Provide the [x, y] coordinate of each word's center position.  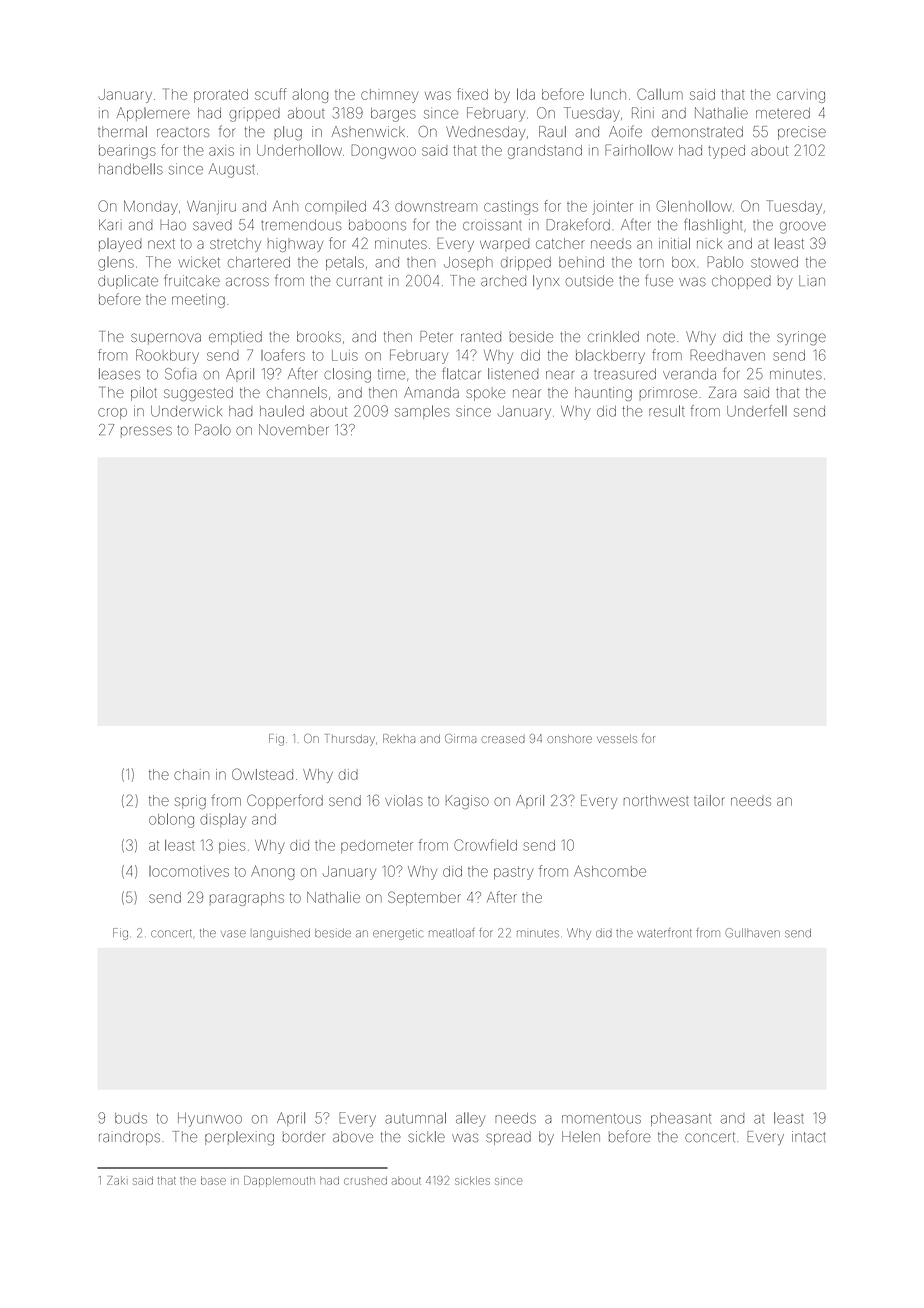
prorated [221, 96]
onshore [569, 738]
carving [801, 96]
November [293, 430]
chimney [389, 96]
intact [809, 1136]
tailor [709, 800]
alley [470, 1119]
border [303, 1137]
